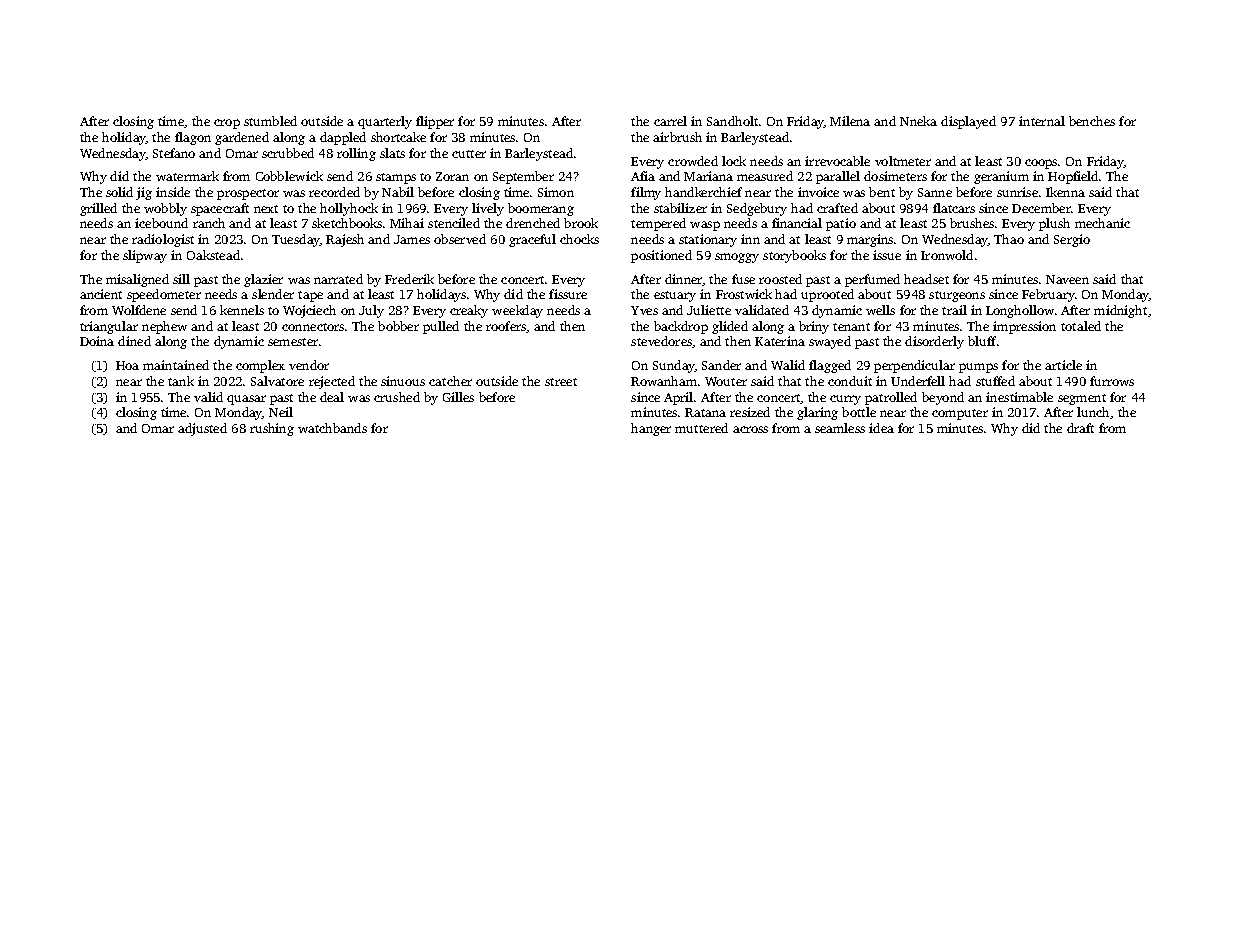 The width and height of the document is (1233, 952). What do you see at coordinates (661, 341) in the document?
I see `stevedores` at bounding box center [661, 341].
